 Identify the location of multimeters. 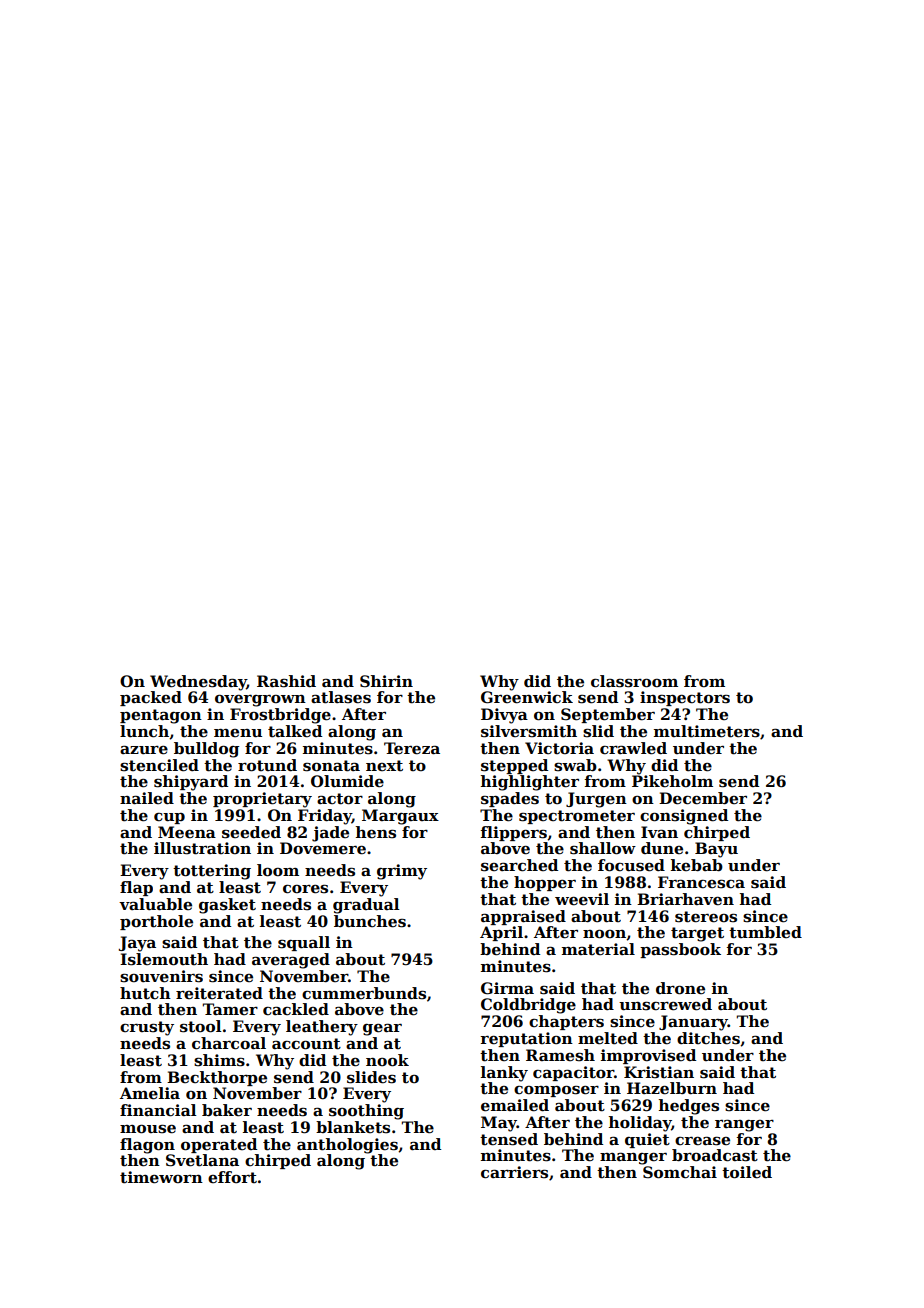
(707, 731).
